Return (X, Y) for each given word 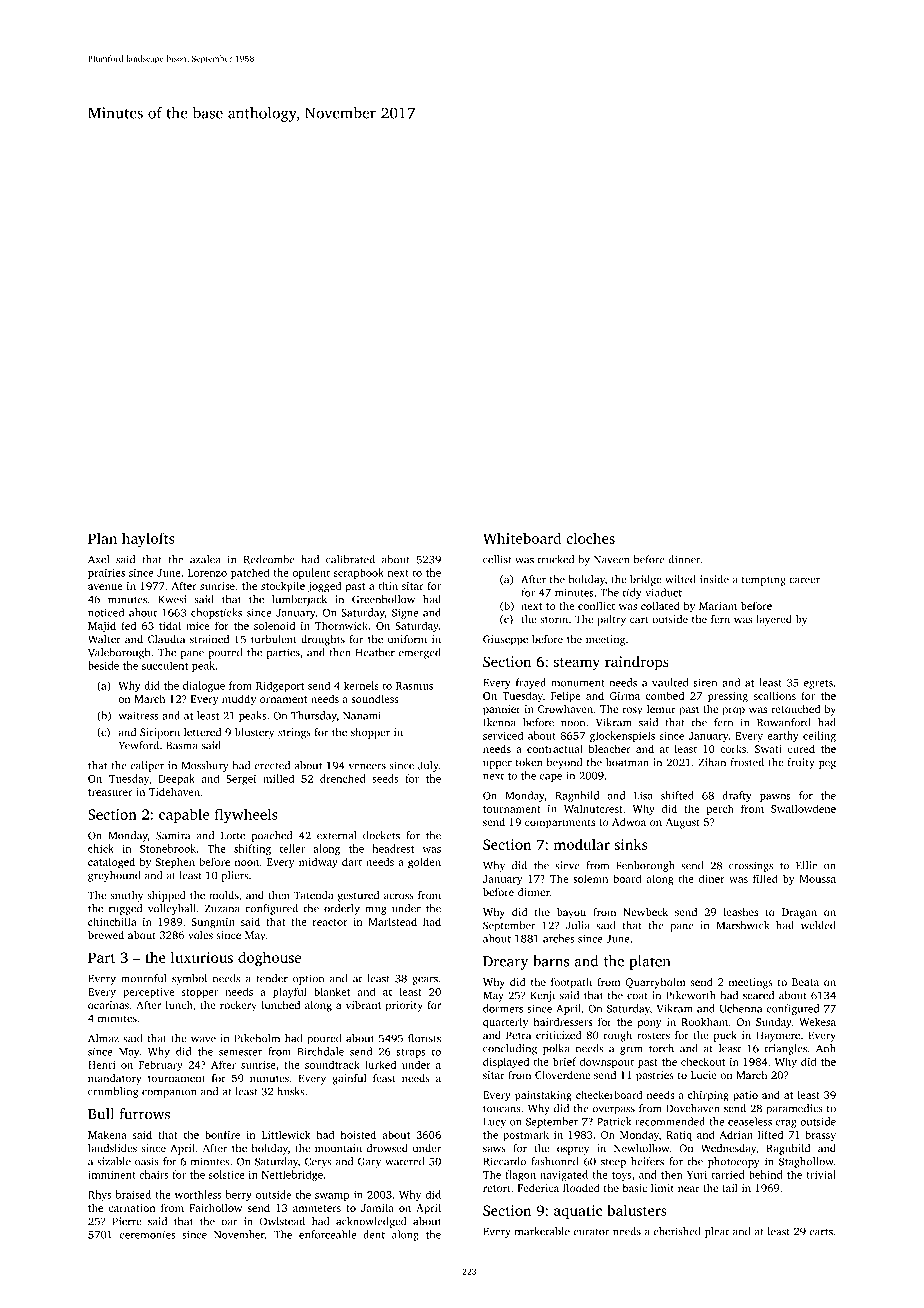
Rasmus (414, 686)
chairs (153, 1174)
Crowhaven (565, 709)
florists (424, 1038)
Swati (768, 749)
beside (103, 665)
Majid (102, 627)
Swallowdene (803, 808)
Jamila (377, 1207)
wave (203, 1039)
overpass (614, 1110)
